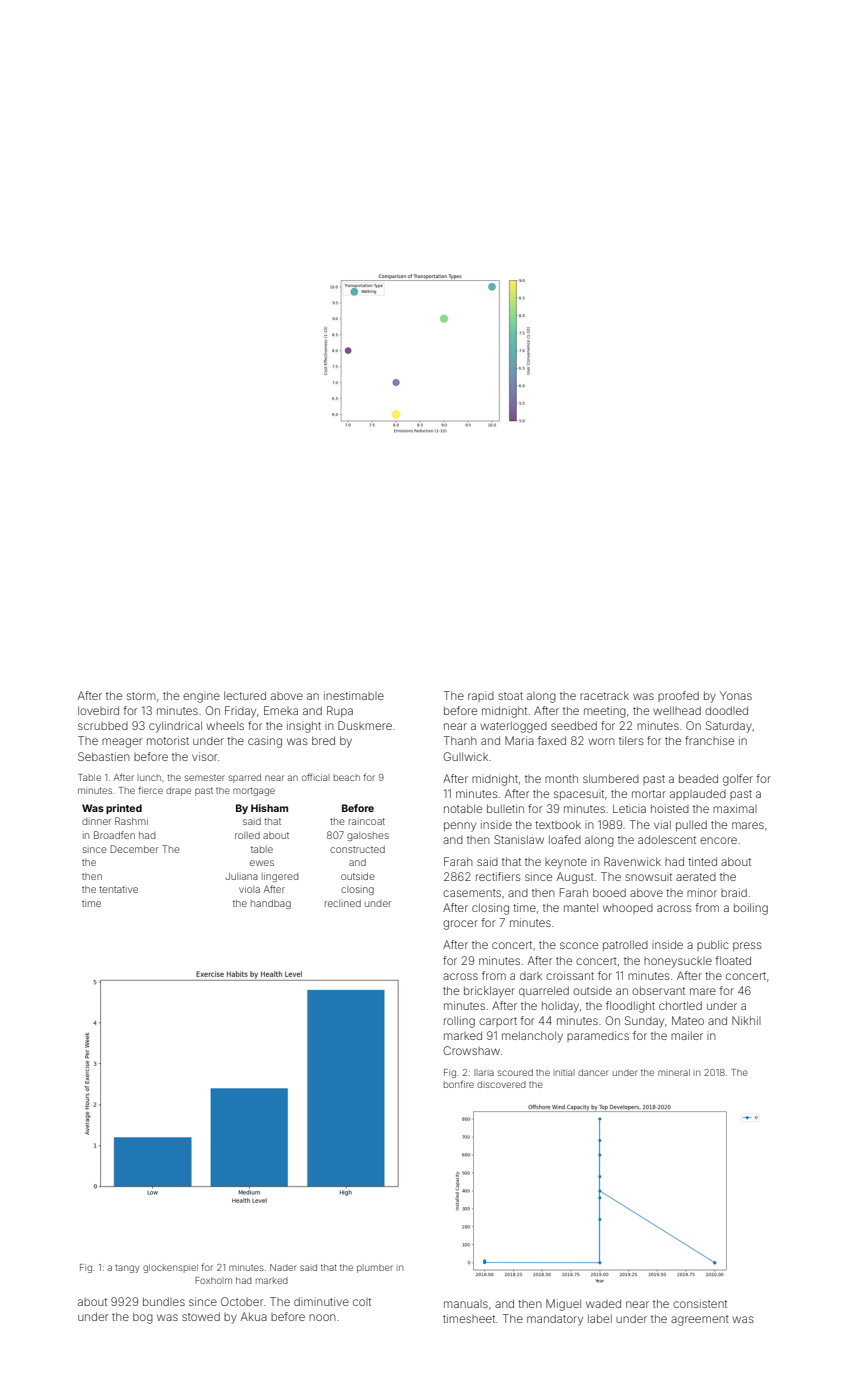 This screenshot has width=849, height=1400. What do you see at coordinates (170, 1268) in the screenshot?
I see `glockenspiel` at bounding box center [170, 1268].
